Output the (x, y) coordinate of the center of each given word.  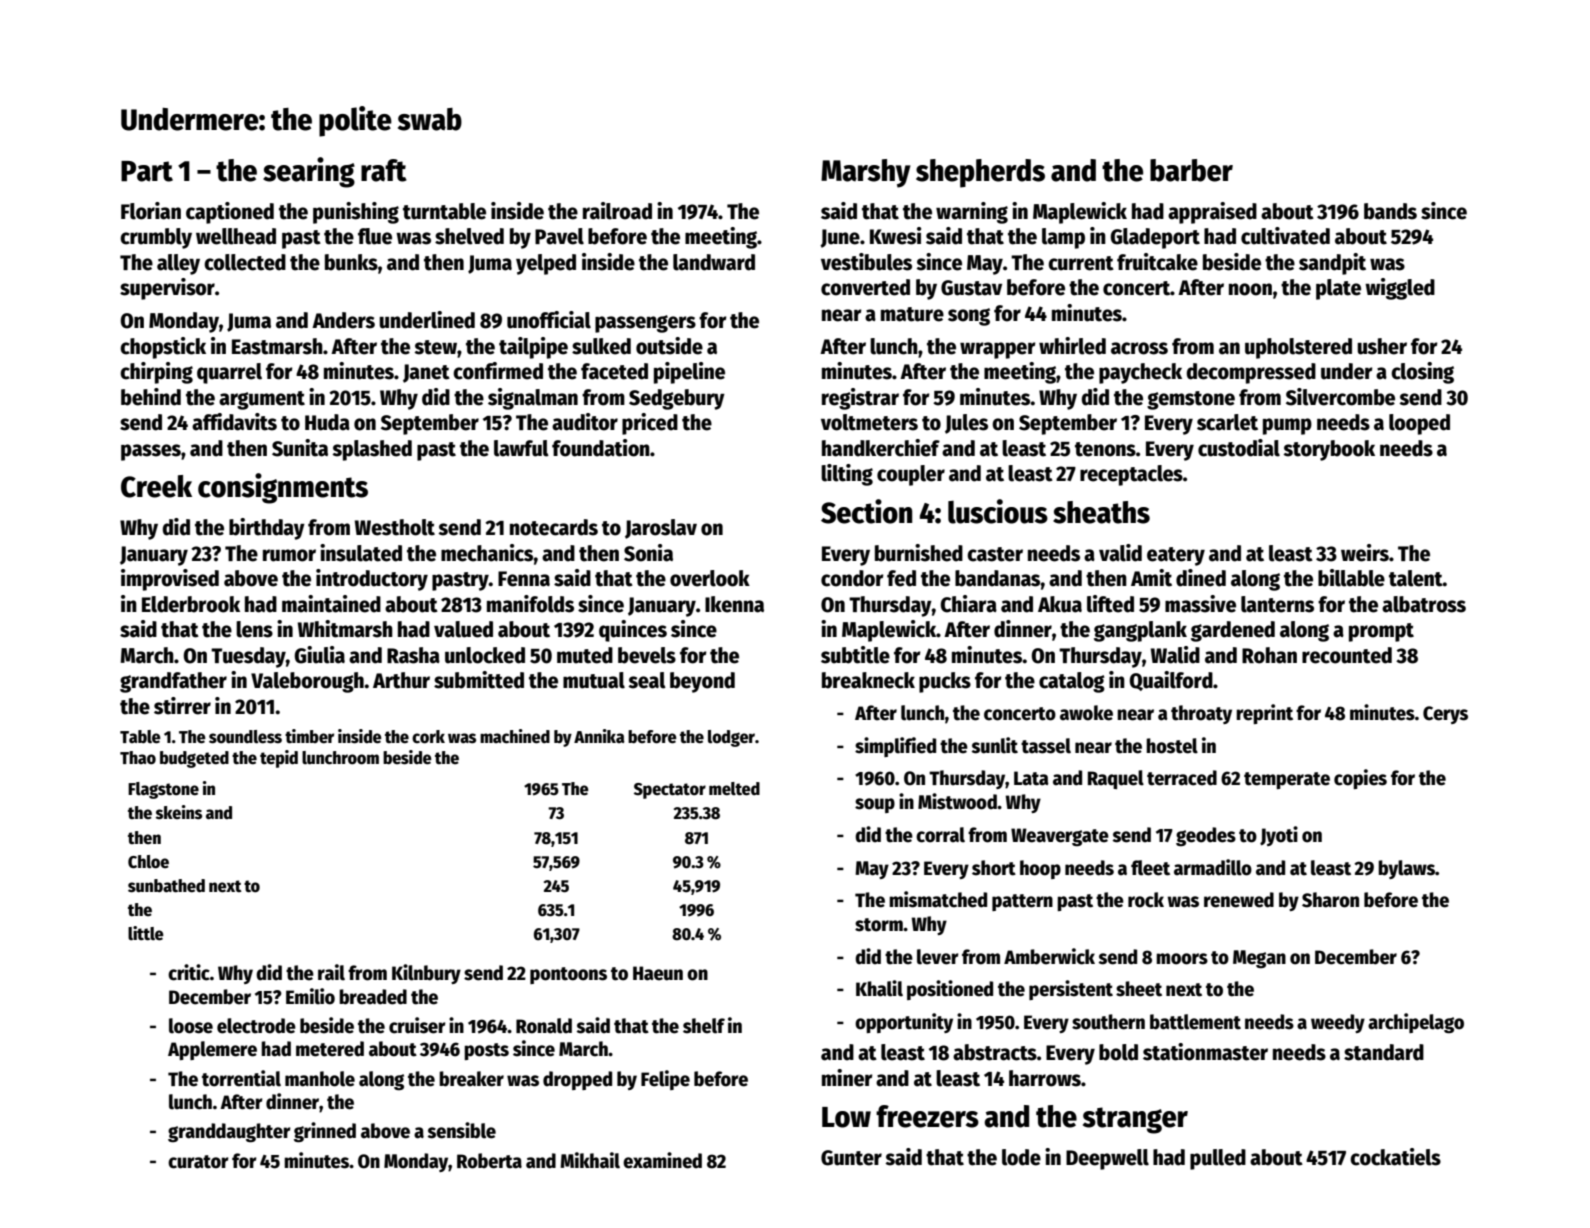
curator (198, 1162)
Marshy (866, 173)
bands (1390, 211)
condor (852, 578)
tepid (279, 759)
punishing (356, 213)
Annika (599, 736)
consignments (283, 488)
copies (1360, 779)
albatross (1424, 604)
